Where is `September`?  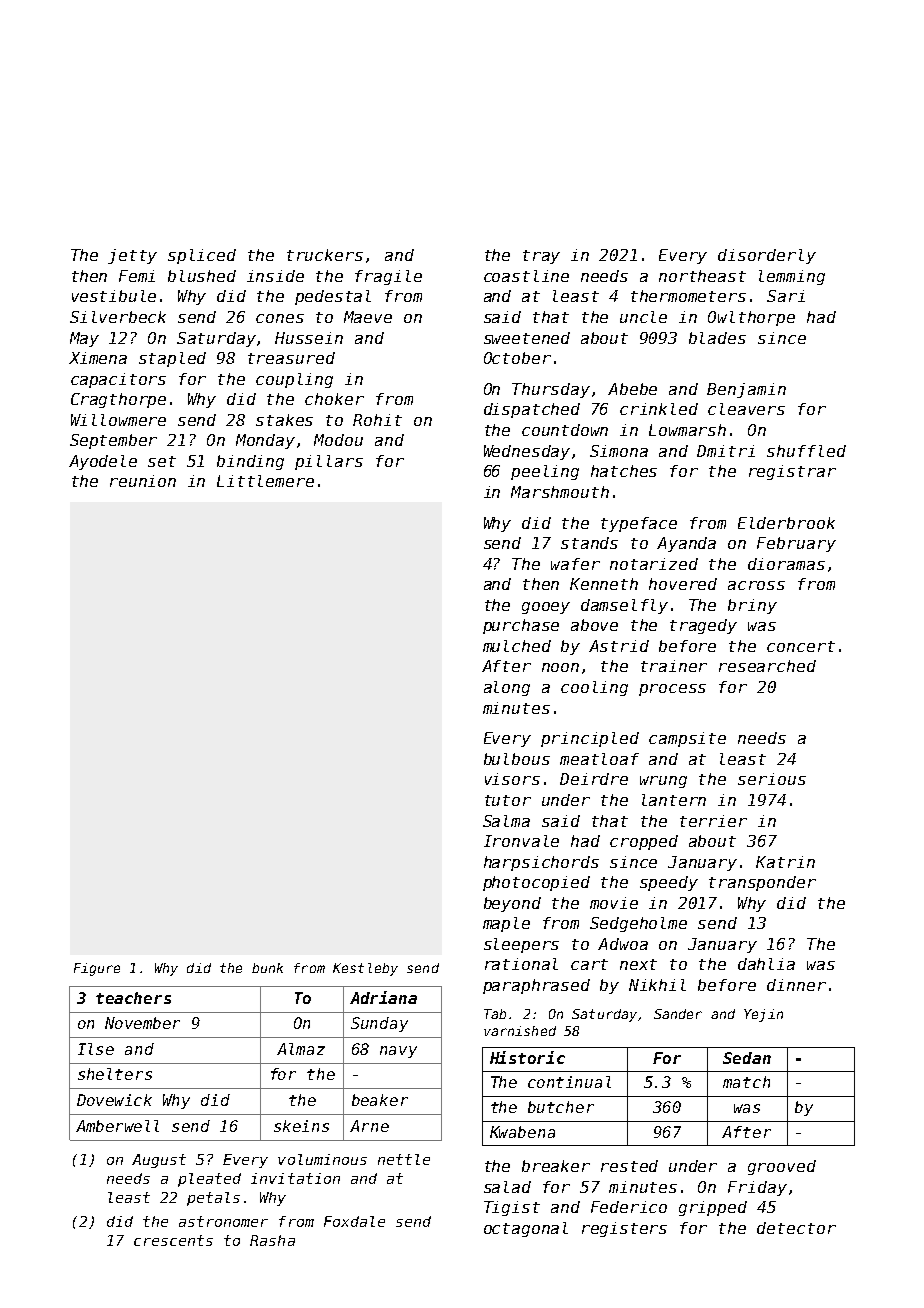 September is located at coordinates (113, 441).
